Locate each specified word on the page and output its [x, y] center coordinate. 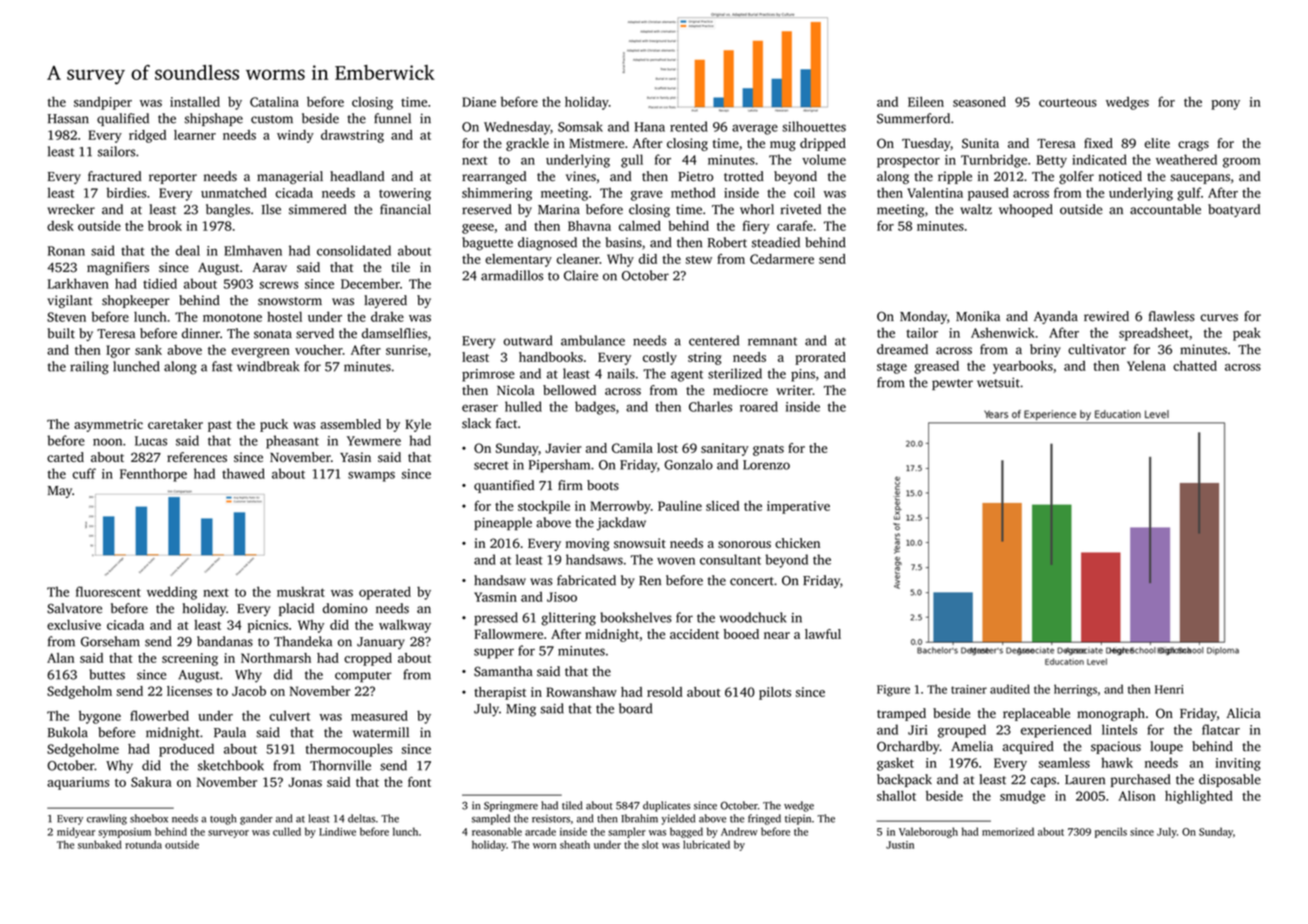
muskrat [301, 591]
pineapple [503, 523]
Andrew [739, 831]
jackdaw [621, 524]
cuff [84, 473]
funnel [392, 118]
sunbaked [100, 844]
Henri [1169, 689]
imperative [798, 507]
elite [1157, 143]
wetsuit [998, 382]
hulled [523, 406]
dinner [201, 333]
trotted [744, 176]
